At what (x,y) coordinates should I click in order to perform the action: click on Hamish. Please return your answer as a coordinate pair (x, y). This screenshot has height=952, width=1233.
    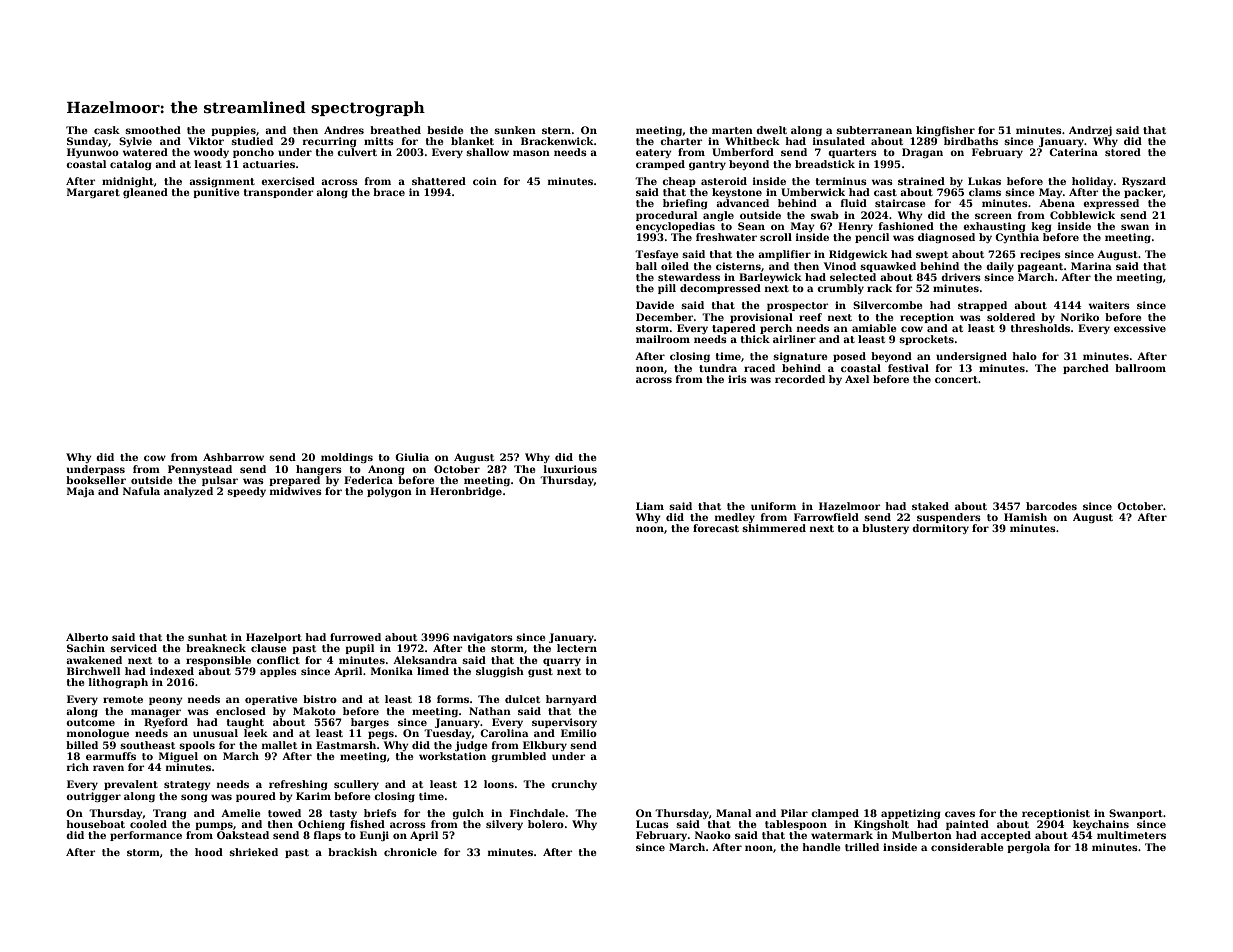
    Looking at the image, I should click on (1025, 517).
